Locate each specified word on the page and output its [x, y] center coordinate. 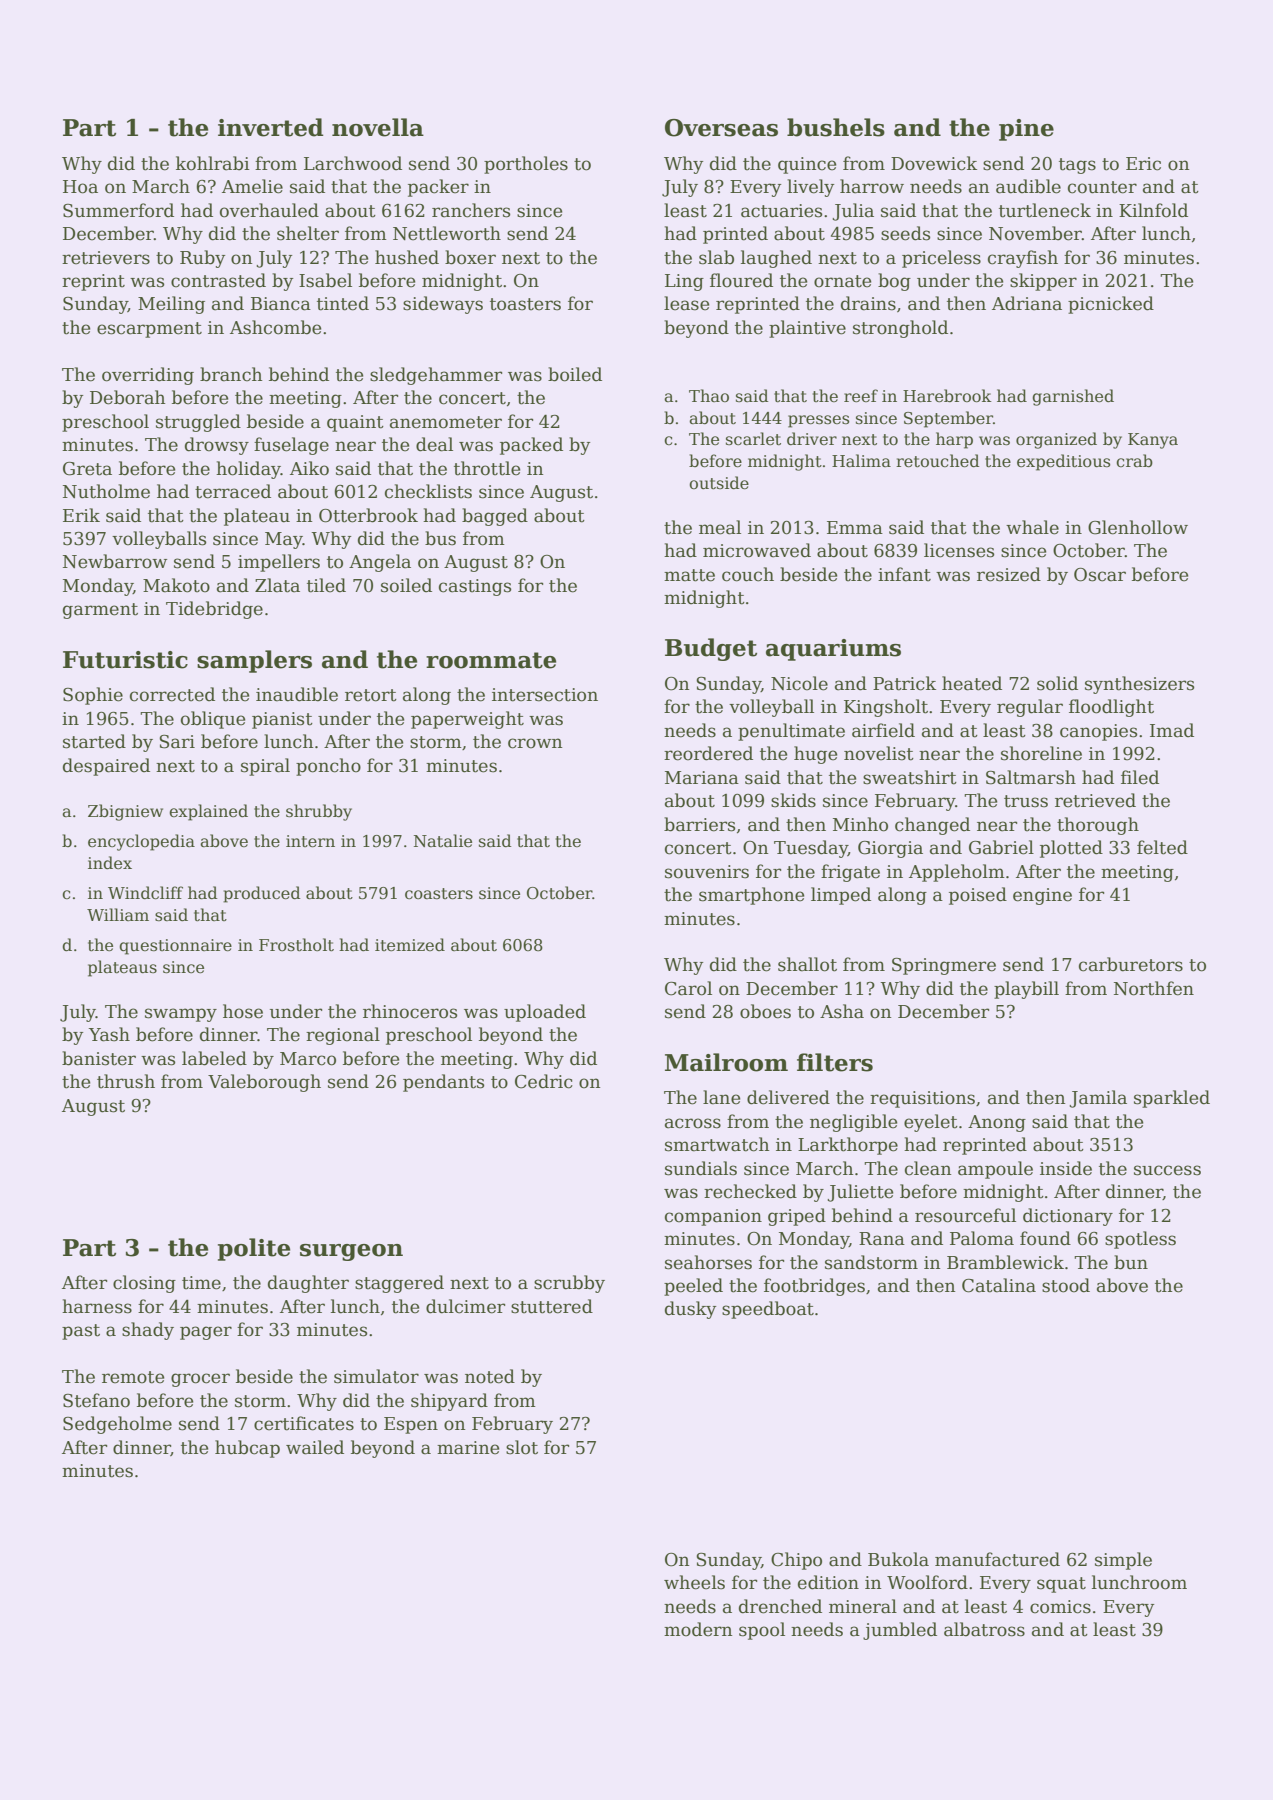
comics [1060, 1607]
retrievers [106, 258]
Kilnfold [1153, 210]
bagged [495, 517]
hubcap [247, 1449]
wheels [694, 1582]
